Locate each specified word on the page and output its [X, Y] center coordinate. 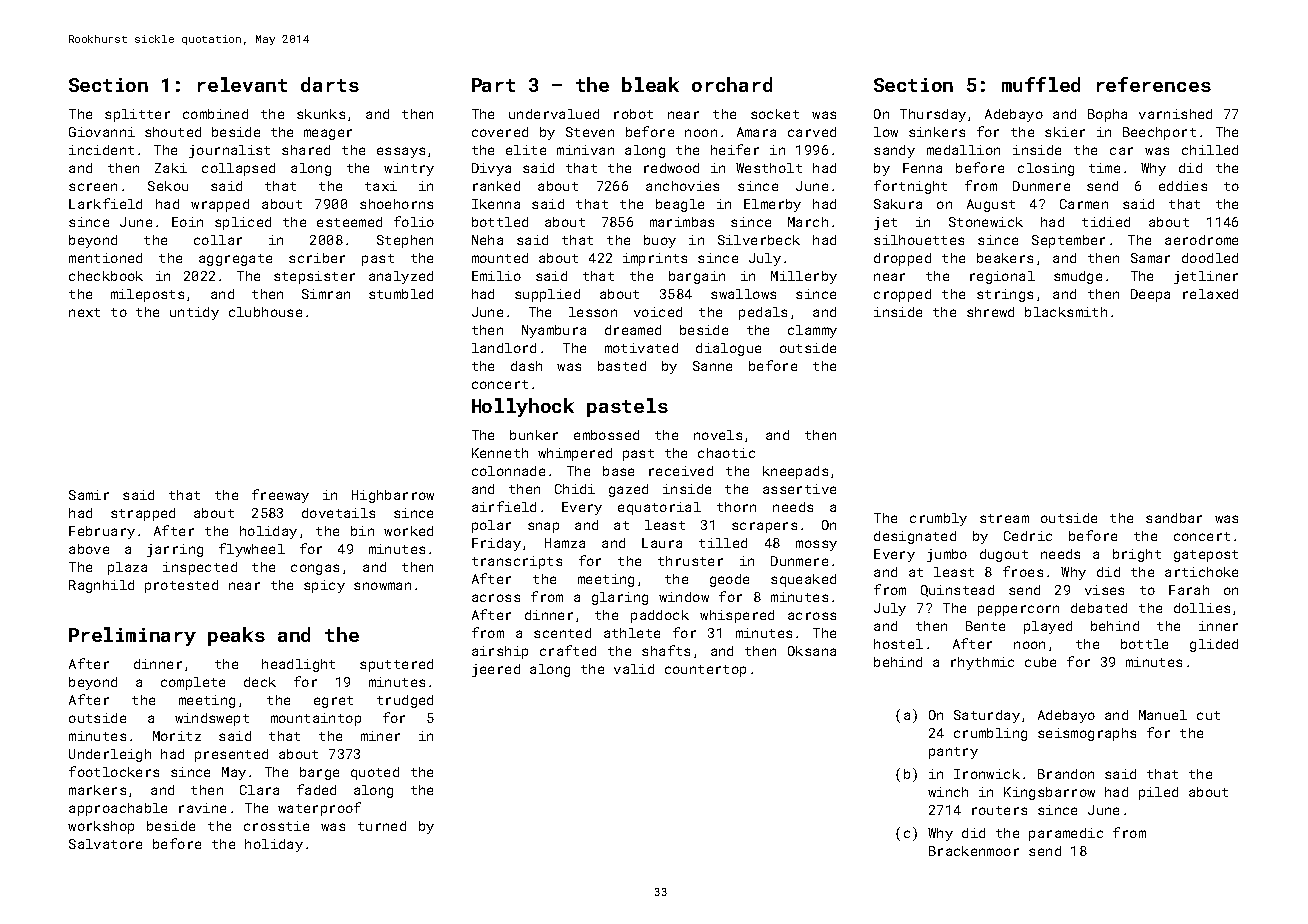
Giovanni [102, 132]
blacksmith [1066, 312]
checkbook [106, 276]
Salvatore [105, 844]
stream [1004, 518]
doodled [1210, 258]
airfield [504, 506]
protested [181, 586]
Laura [662, 543]
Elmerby [772, 205]
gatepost [1206, 556]
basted [622, 366]
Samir [89, 495]
